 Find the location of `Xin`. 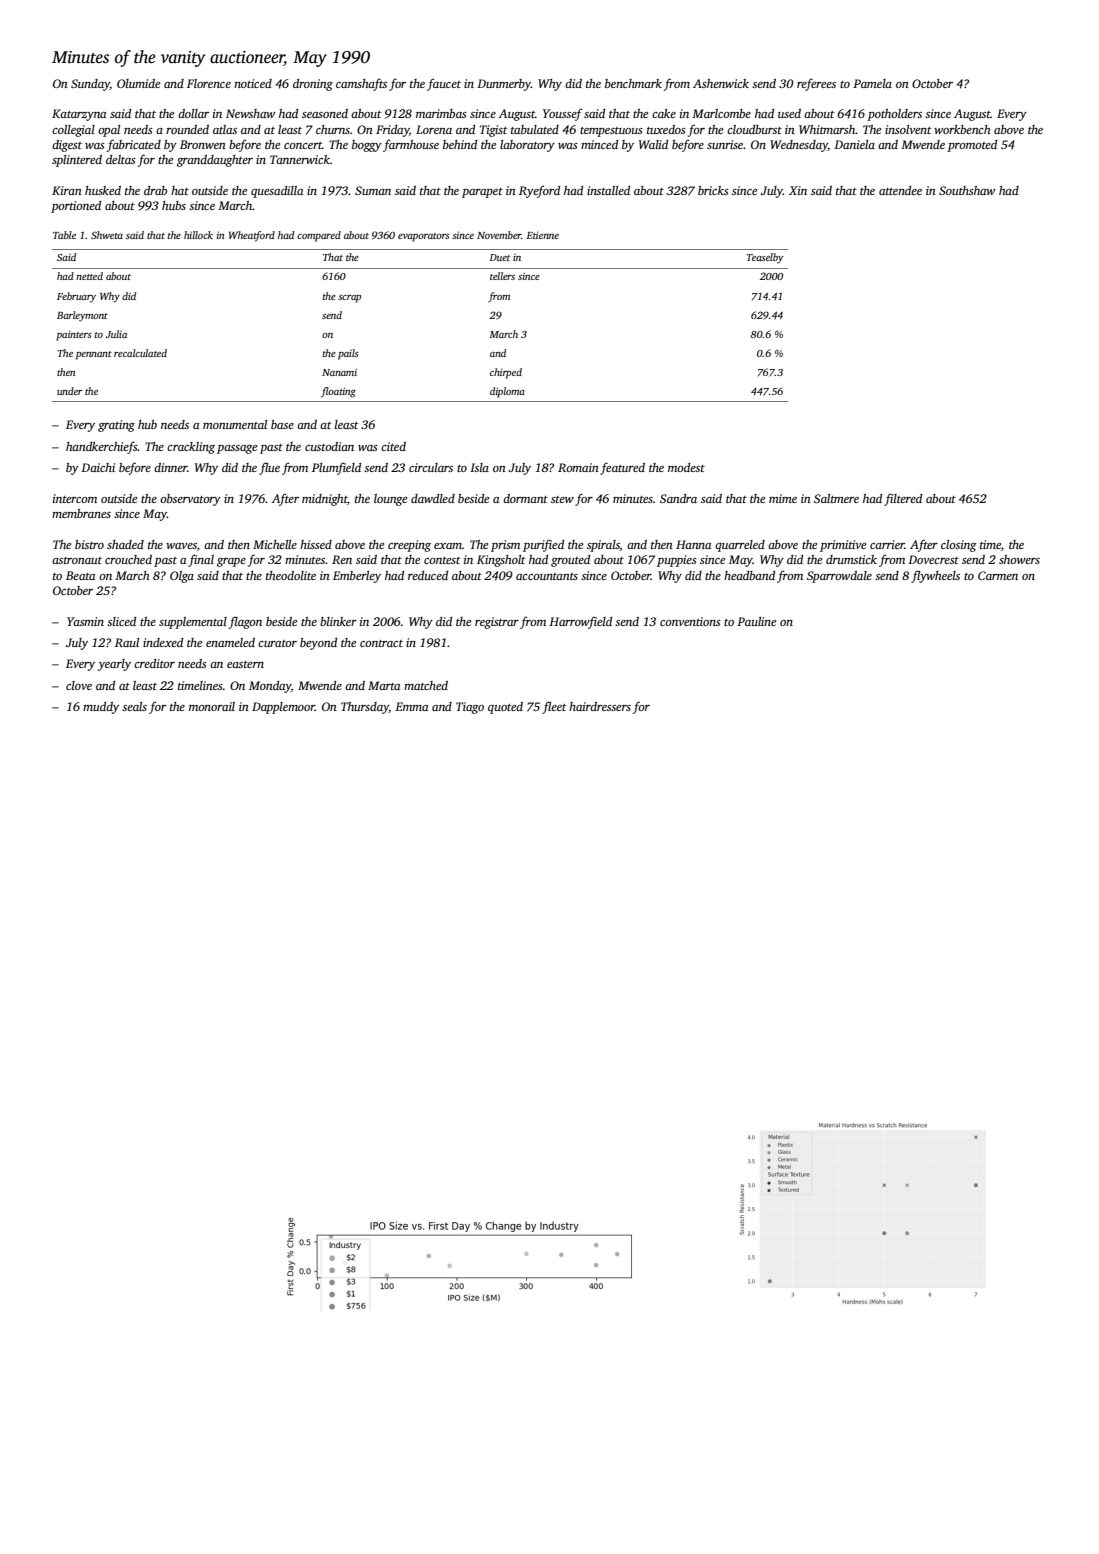

Xin is located at coordinates (798, 190).
